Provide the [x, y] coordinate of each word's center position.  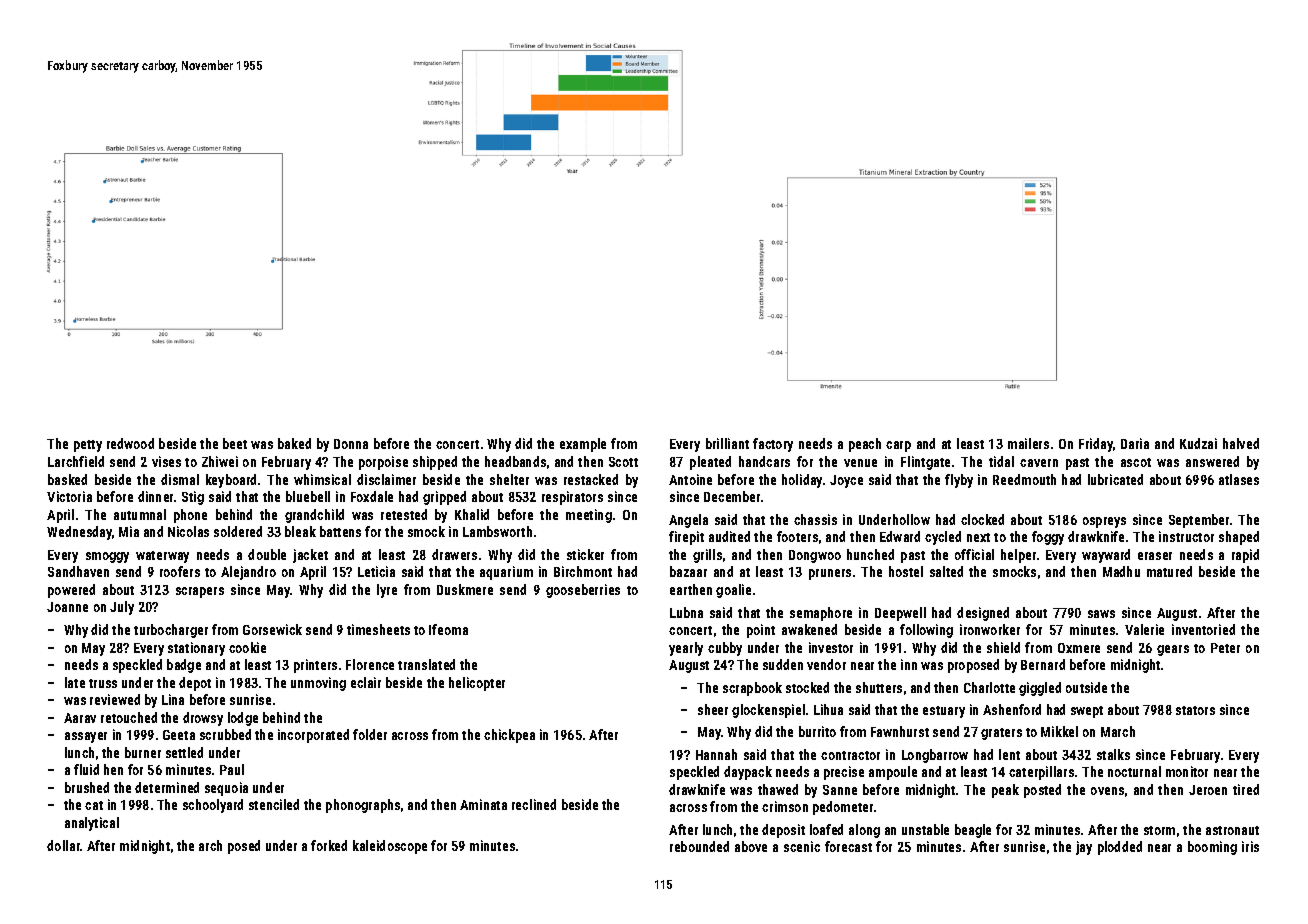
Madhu [1121, 571]
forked [329, 845]
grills [707, 556]
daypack [748, 773]
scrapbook [752, 689]
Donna [351, 444]
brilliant [727, 443]
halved [1241, 443]
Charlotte [989, 687]
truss [103, 683]
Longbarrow [935, 756]
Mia [129, 531]
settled [184, 752]
